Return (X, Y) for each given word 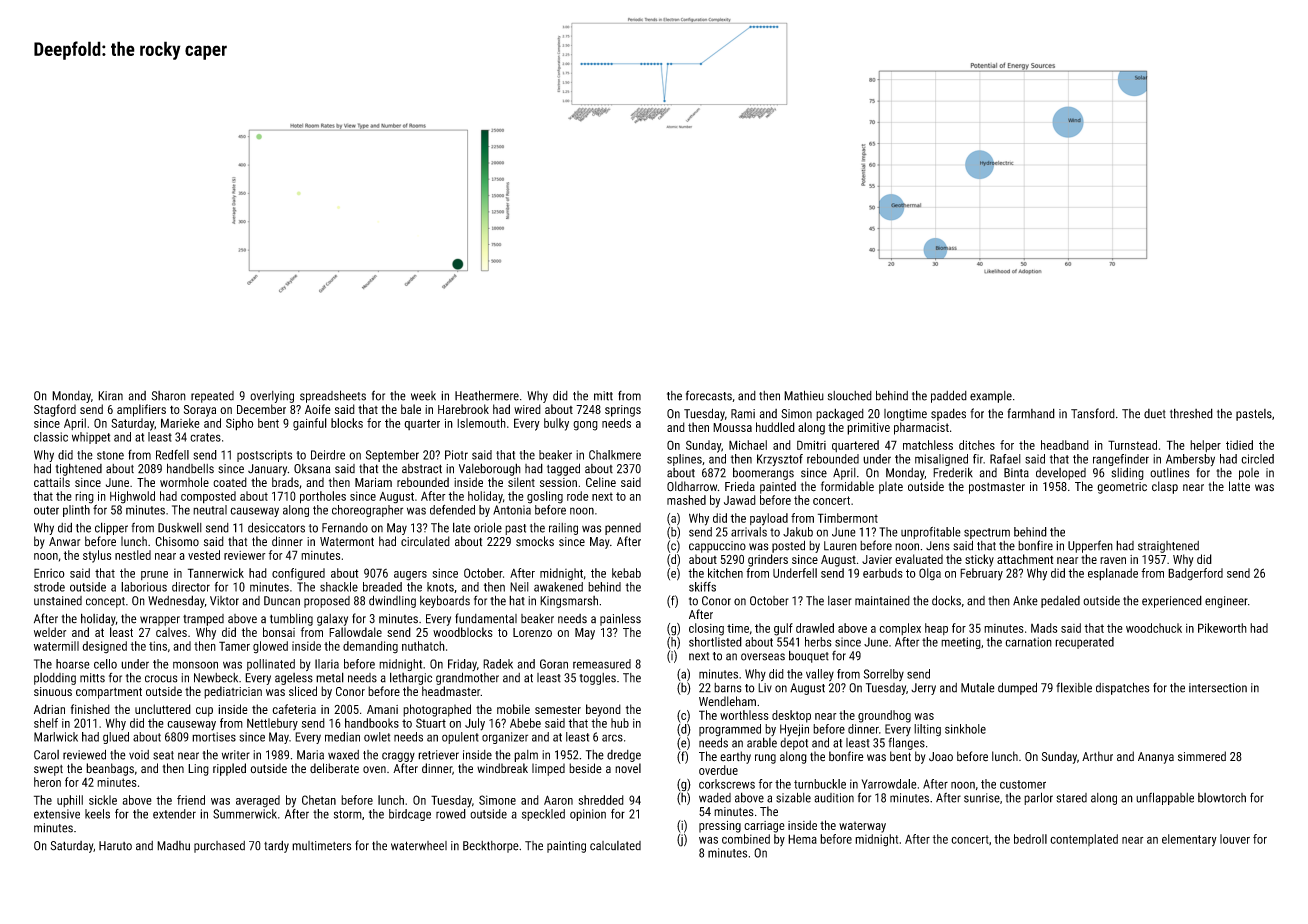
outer (46, 510)
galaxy (332, 620)
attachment (1025, 559)
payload (769, 519)
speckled (543, 815)
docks (946, 600)
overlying (272, 397)
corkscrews (727, 784)
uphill (70, 801)
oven (374, 770)
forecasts (709, 395)
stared (1071, 798)
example (991, 397)
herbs (818, 642)
